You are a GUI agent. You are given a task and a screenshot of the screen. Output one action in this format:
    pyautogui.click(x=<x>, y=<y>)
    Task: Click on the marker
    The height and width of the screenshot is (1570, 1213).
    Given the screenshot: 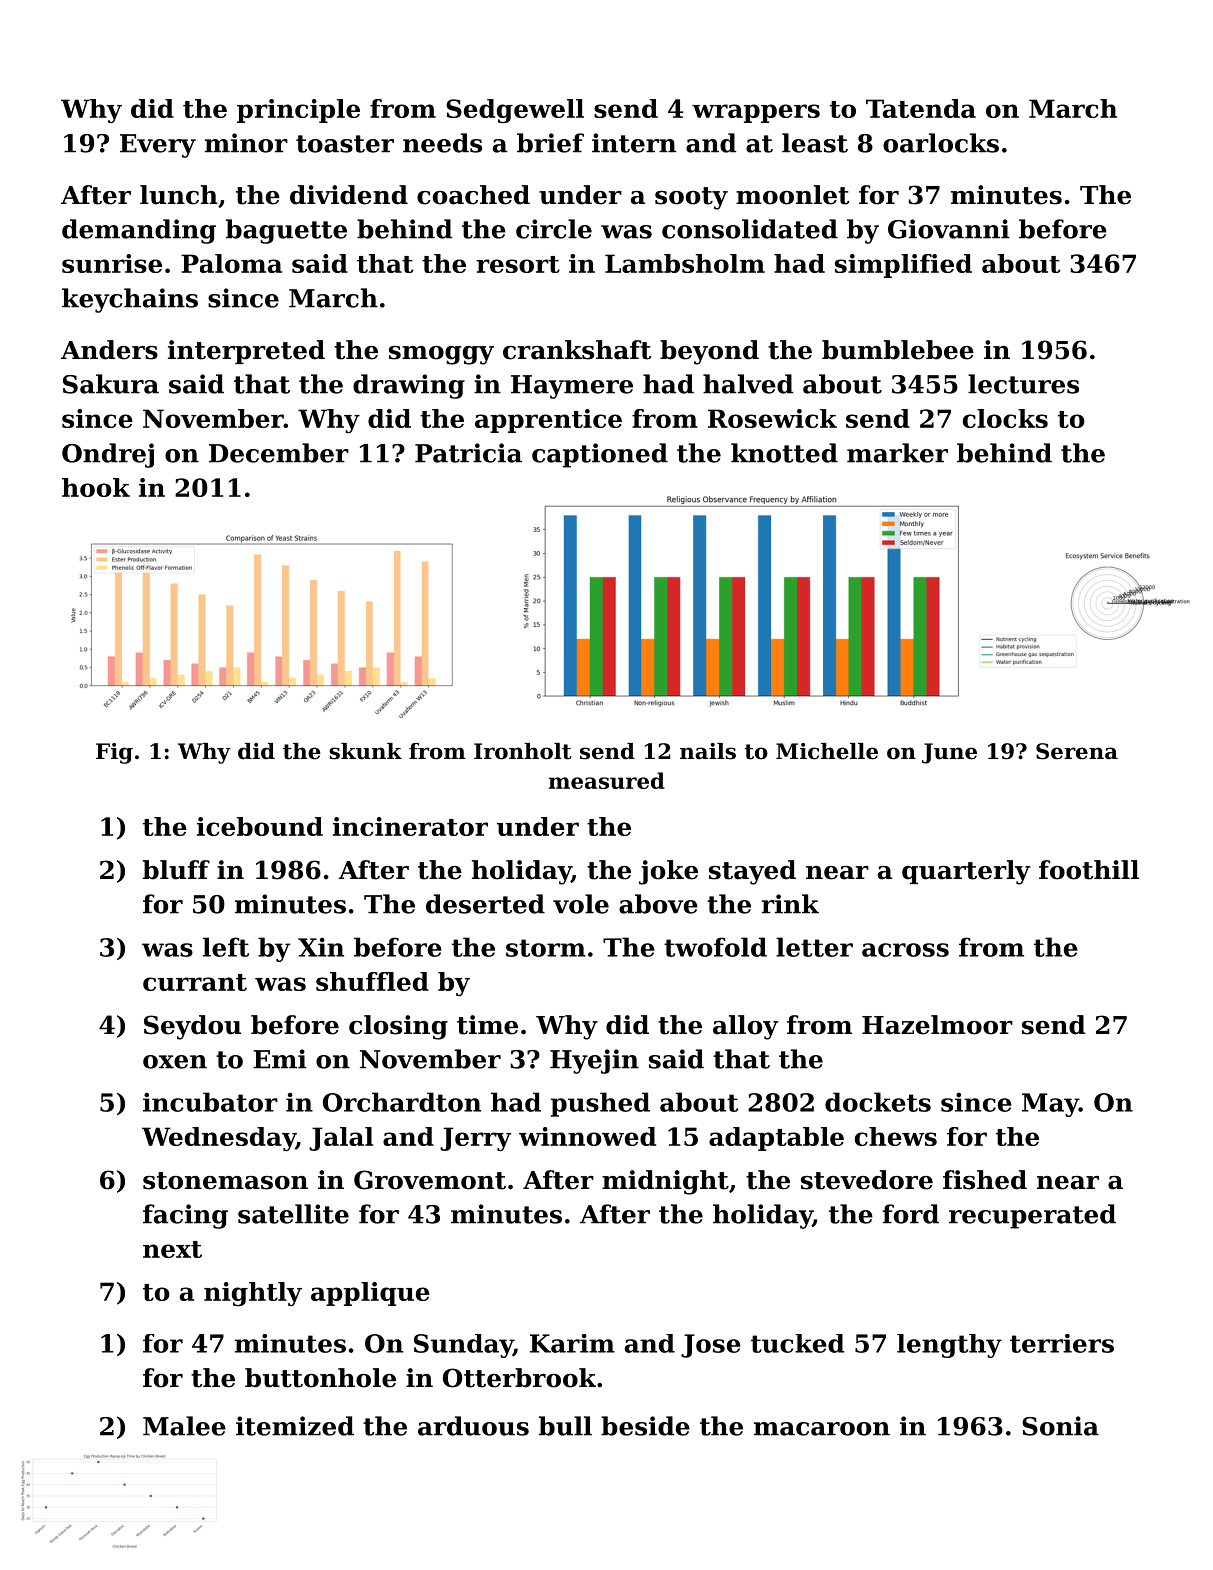 What is the action you would take?
    pyautogui.click(x=897, y=453)
